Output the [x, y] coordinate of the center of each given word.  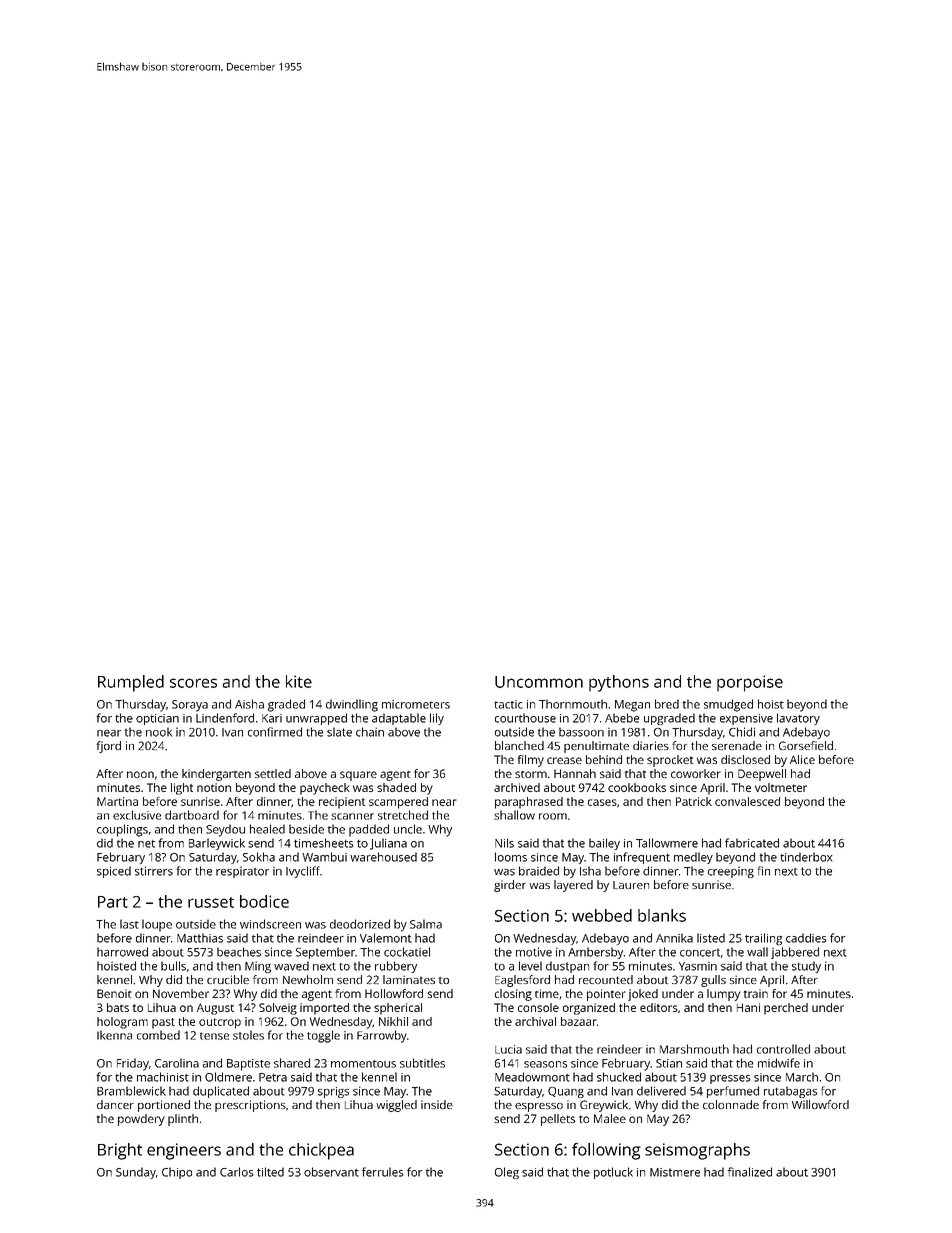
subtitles [422, 1063]
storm [531, 774]
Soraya [190, 706]
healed [267, 829]
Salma [426, 924]
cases [602, 802]
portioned [164, 1106]
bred [667, 704]
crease [564, 760]
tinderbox [806, 857]
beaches [239, 952]
